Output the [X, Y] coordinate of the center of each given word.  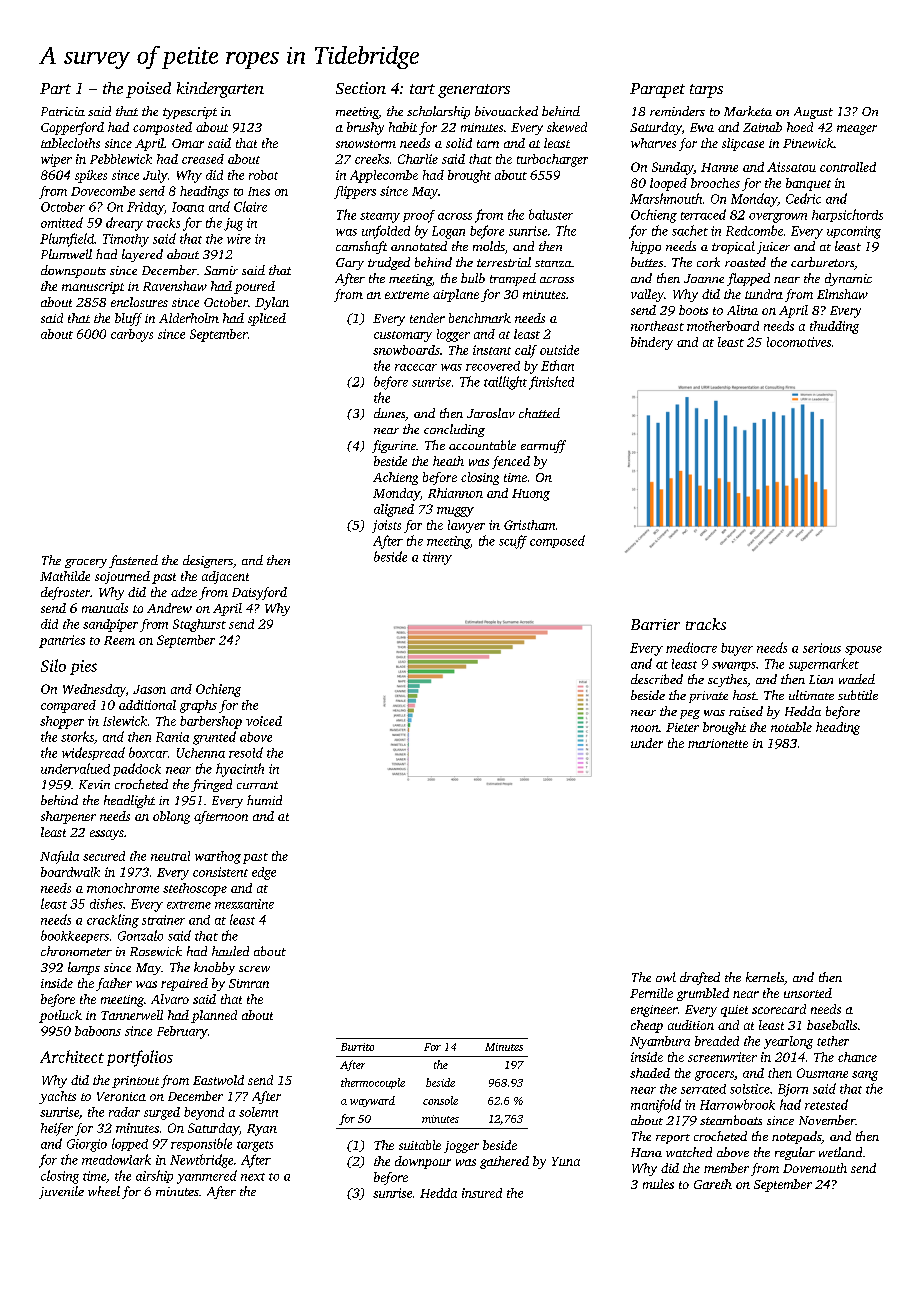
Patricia [63, 111]
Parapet [657, 90]
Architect [72, 1056]
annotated [419, 246]
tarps [706, 91]
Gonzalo [140, 935]
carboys [132, 335]
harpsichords [847, 215]
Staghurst [199, 625]
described [657, 679]
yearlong [788, 1042]
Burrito [357, 1047]
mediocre [691, 647]
